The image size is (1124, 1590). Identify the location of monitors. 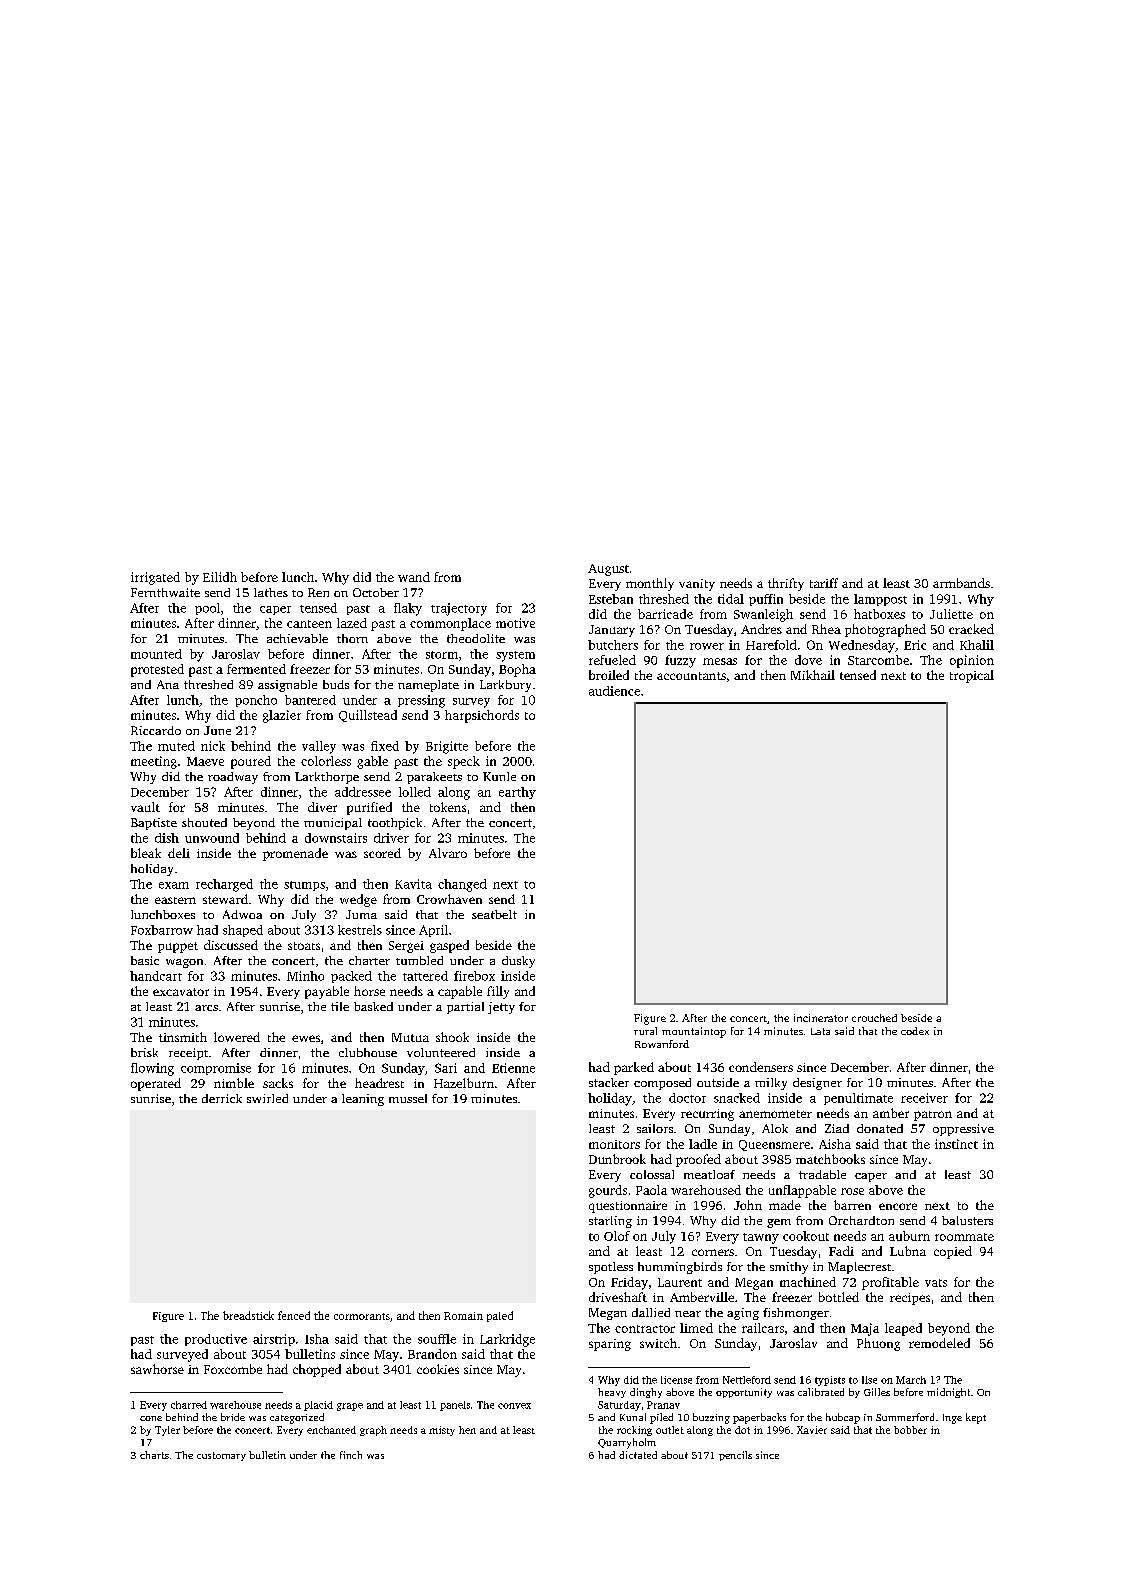
(614, 1144).
